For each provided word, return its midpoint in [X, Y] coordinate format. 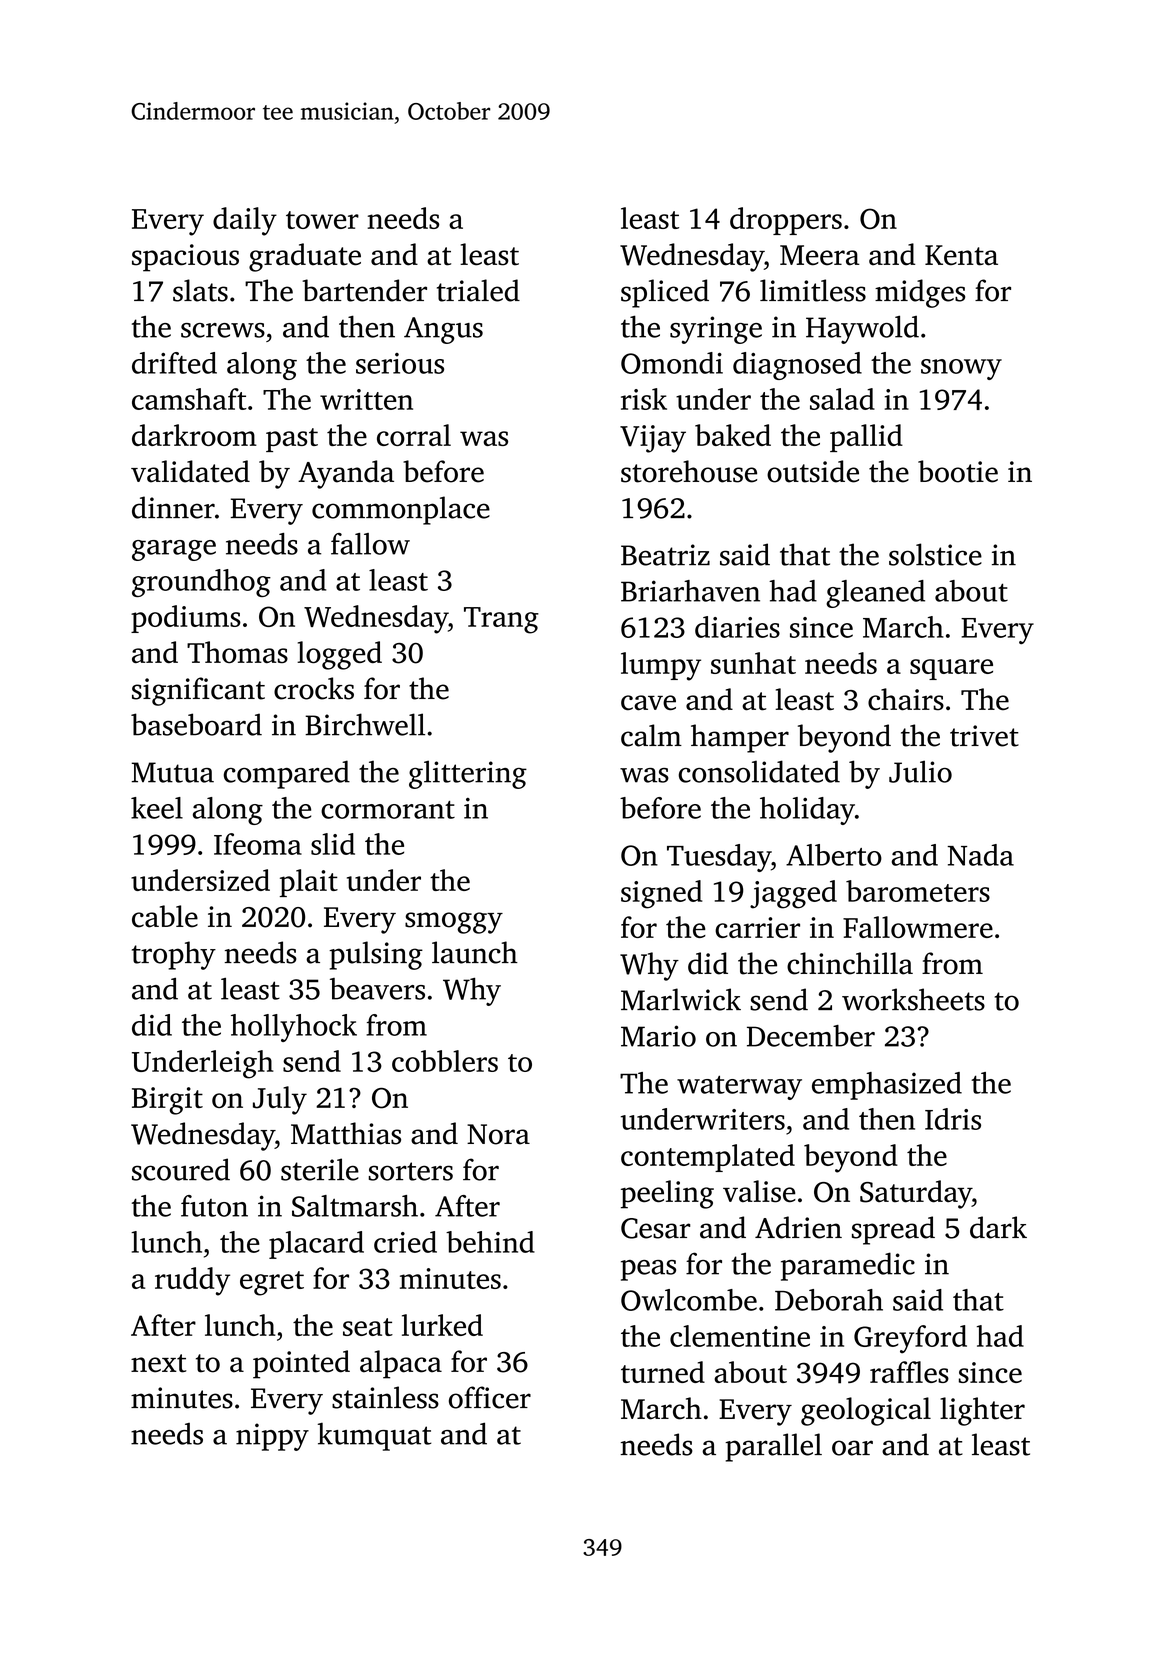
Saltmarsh [355, 1206]
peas [648, 1270]
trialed [478, 290]
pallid [866, 438]
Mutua [172, 772]
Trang [501, 620]
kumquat [374, 1437]
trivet [984, 736]
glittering [468, 774]
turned [663, 1372]
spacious [185, 258]
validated [190, 471]
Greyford [910, 1339]
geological [866, 1411]
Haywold [862, 329]
